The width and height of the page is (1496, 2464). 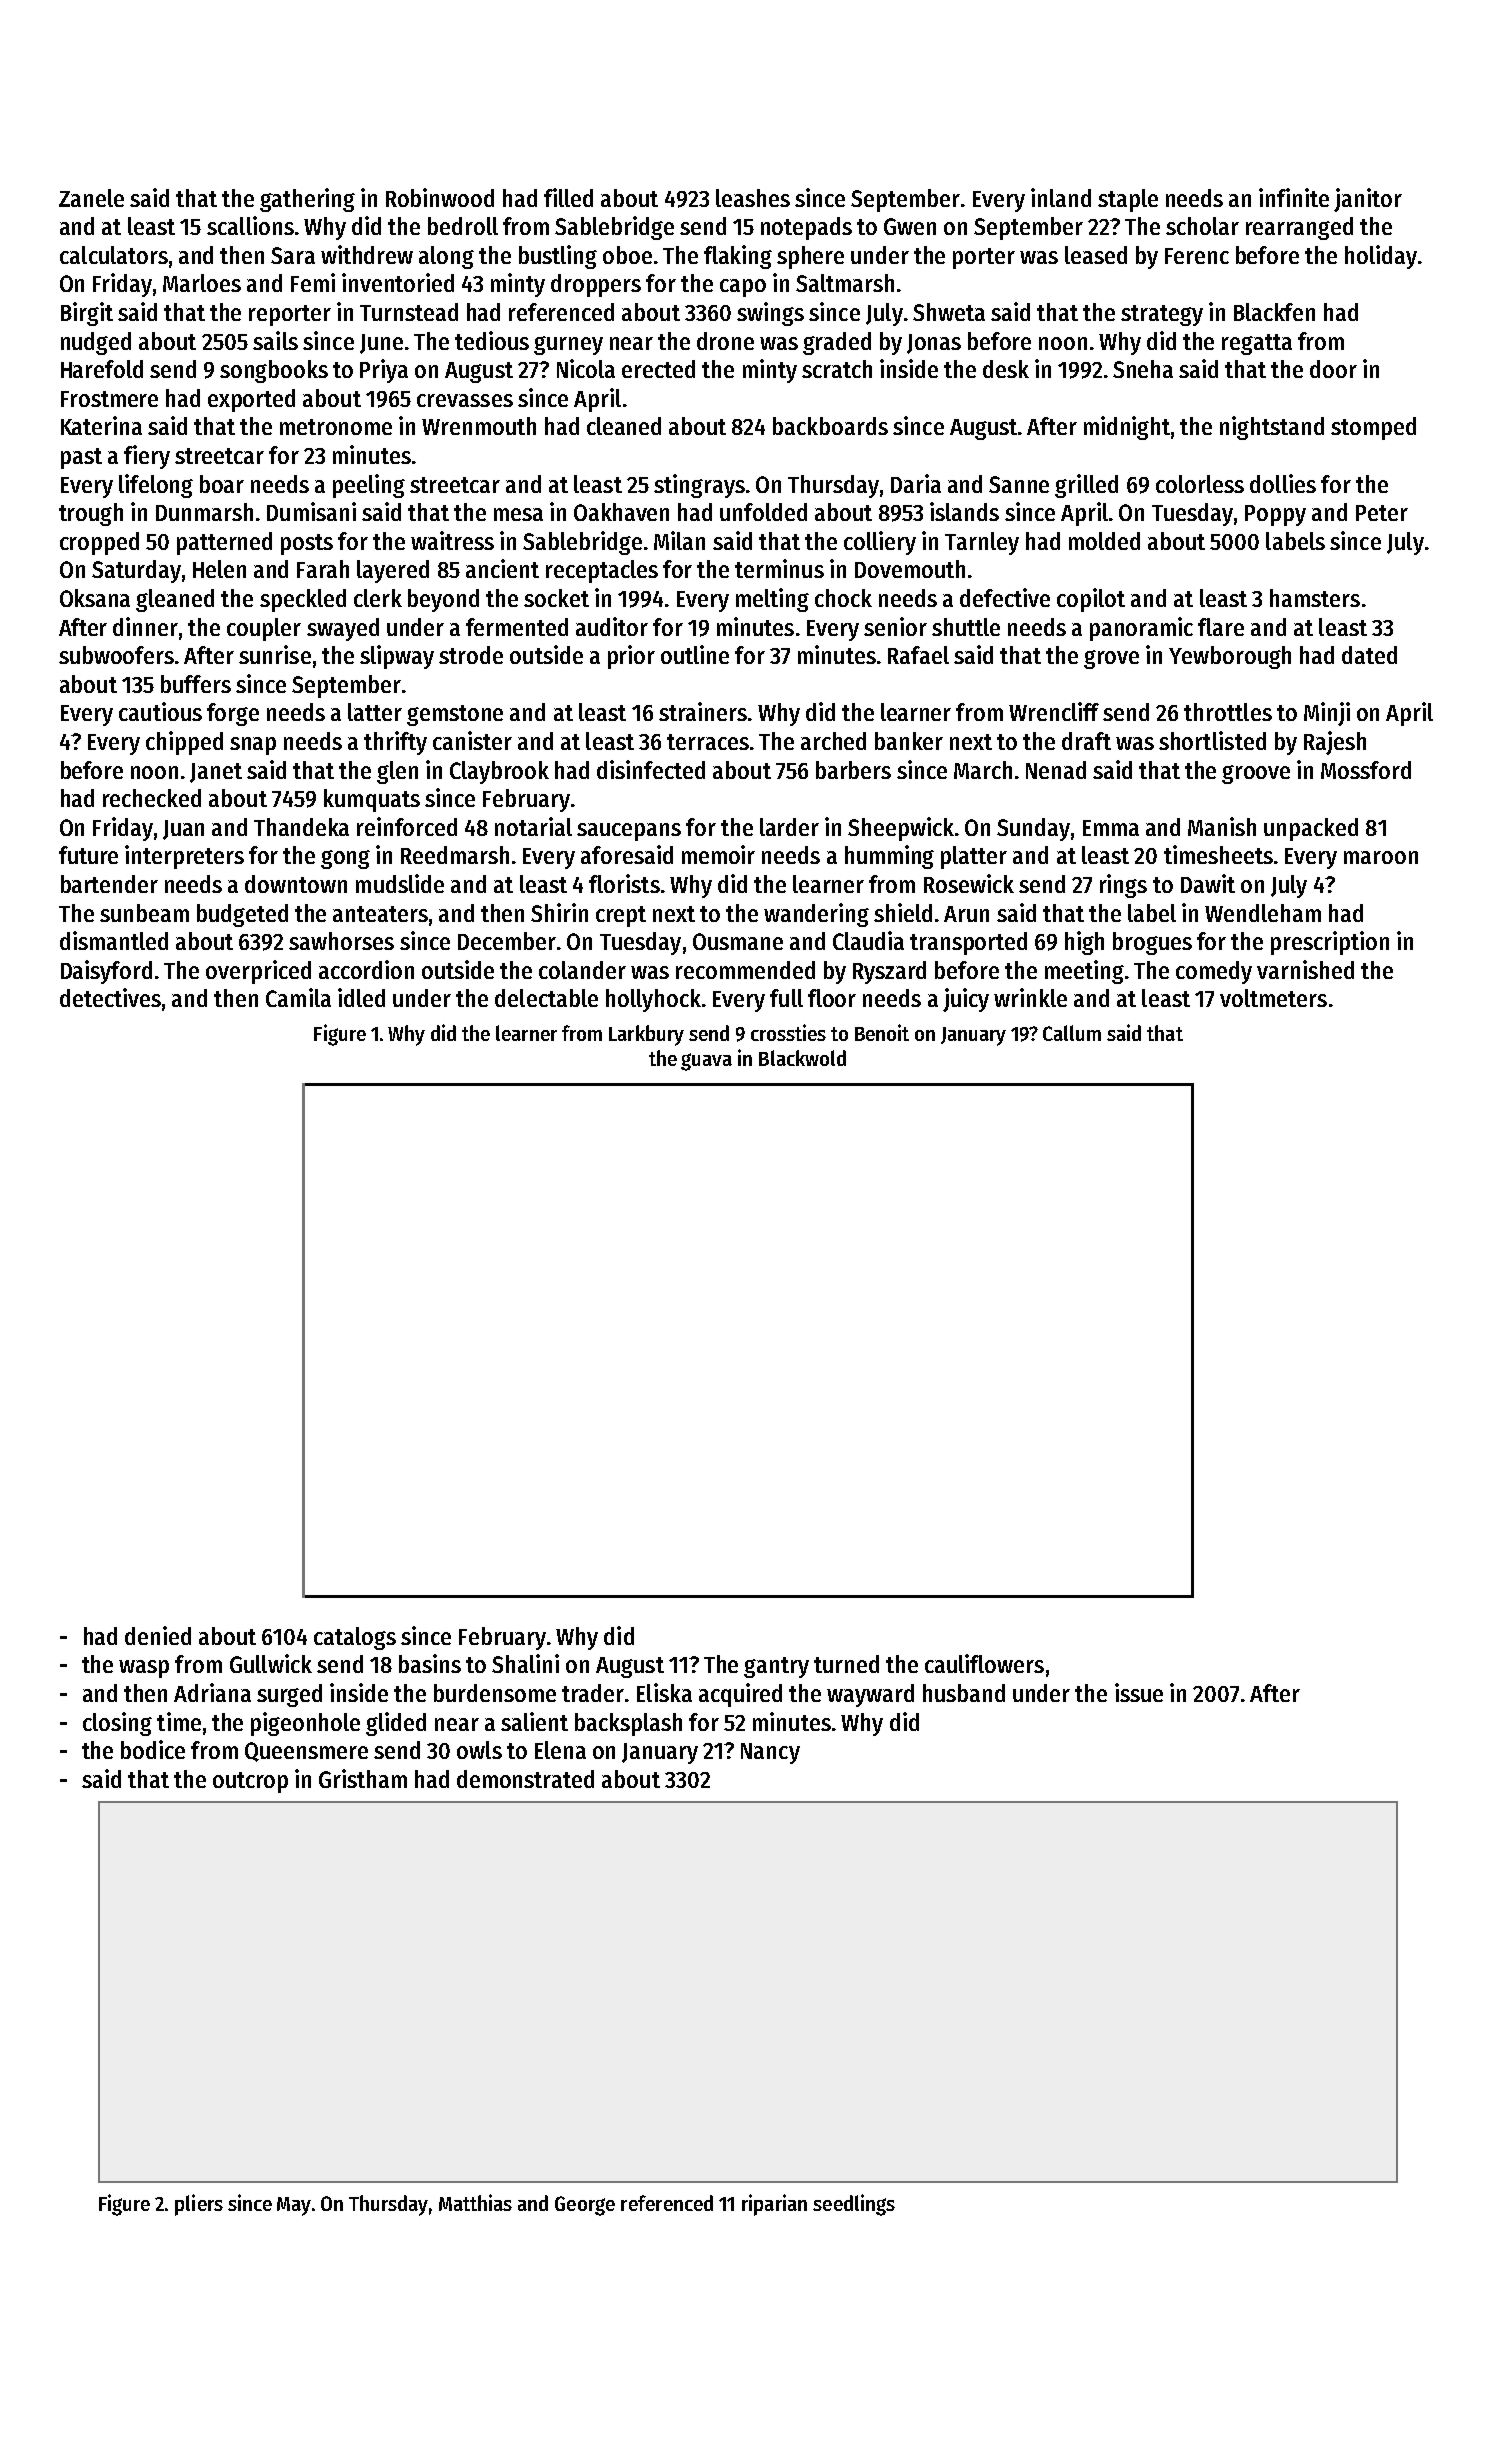 I want to click on filled, so click(x=568, y=197).
